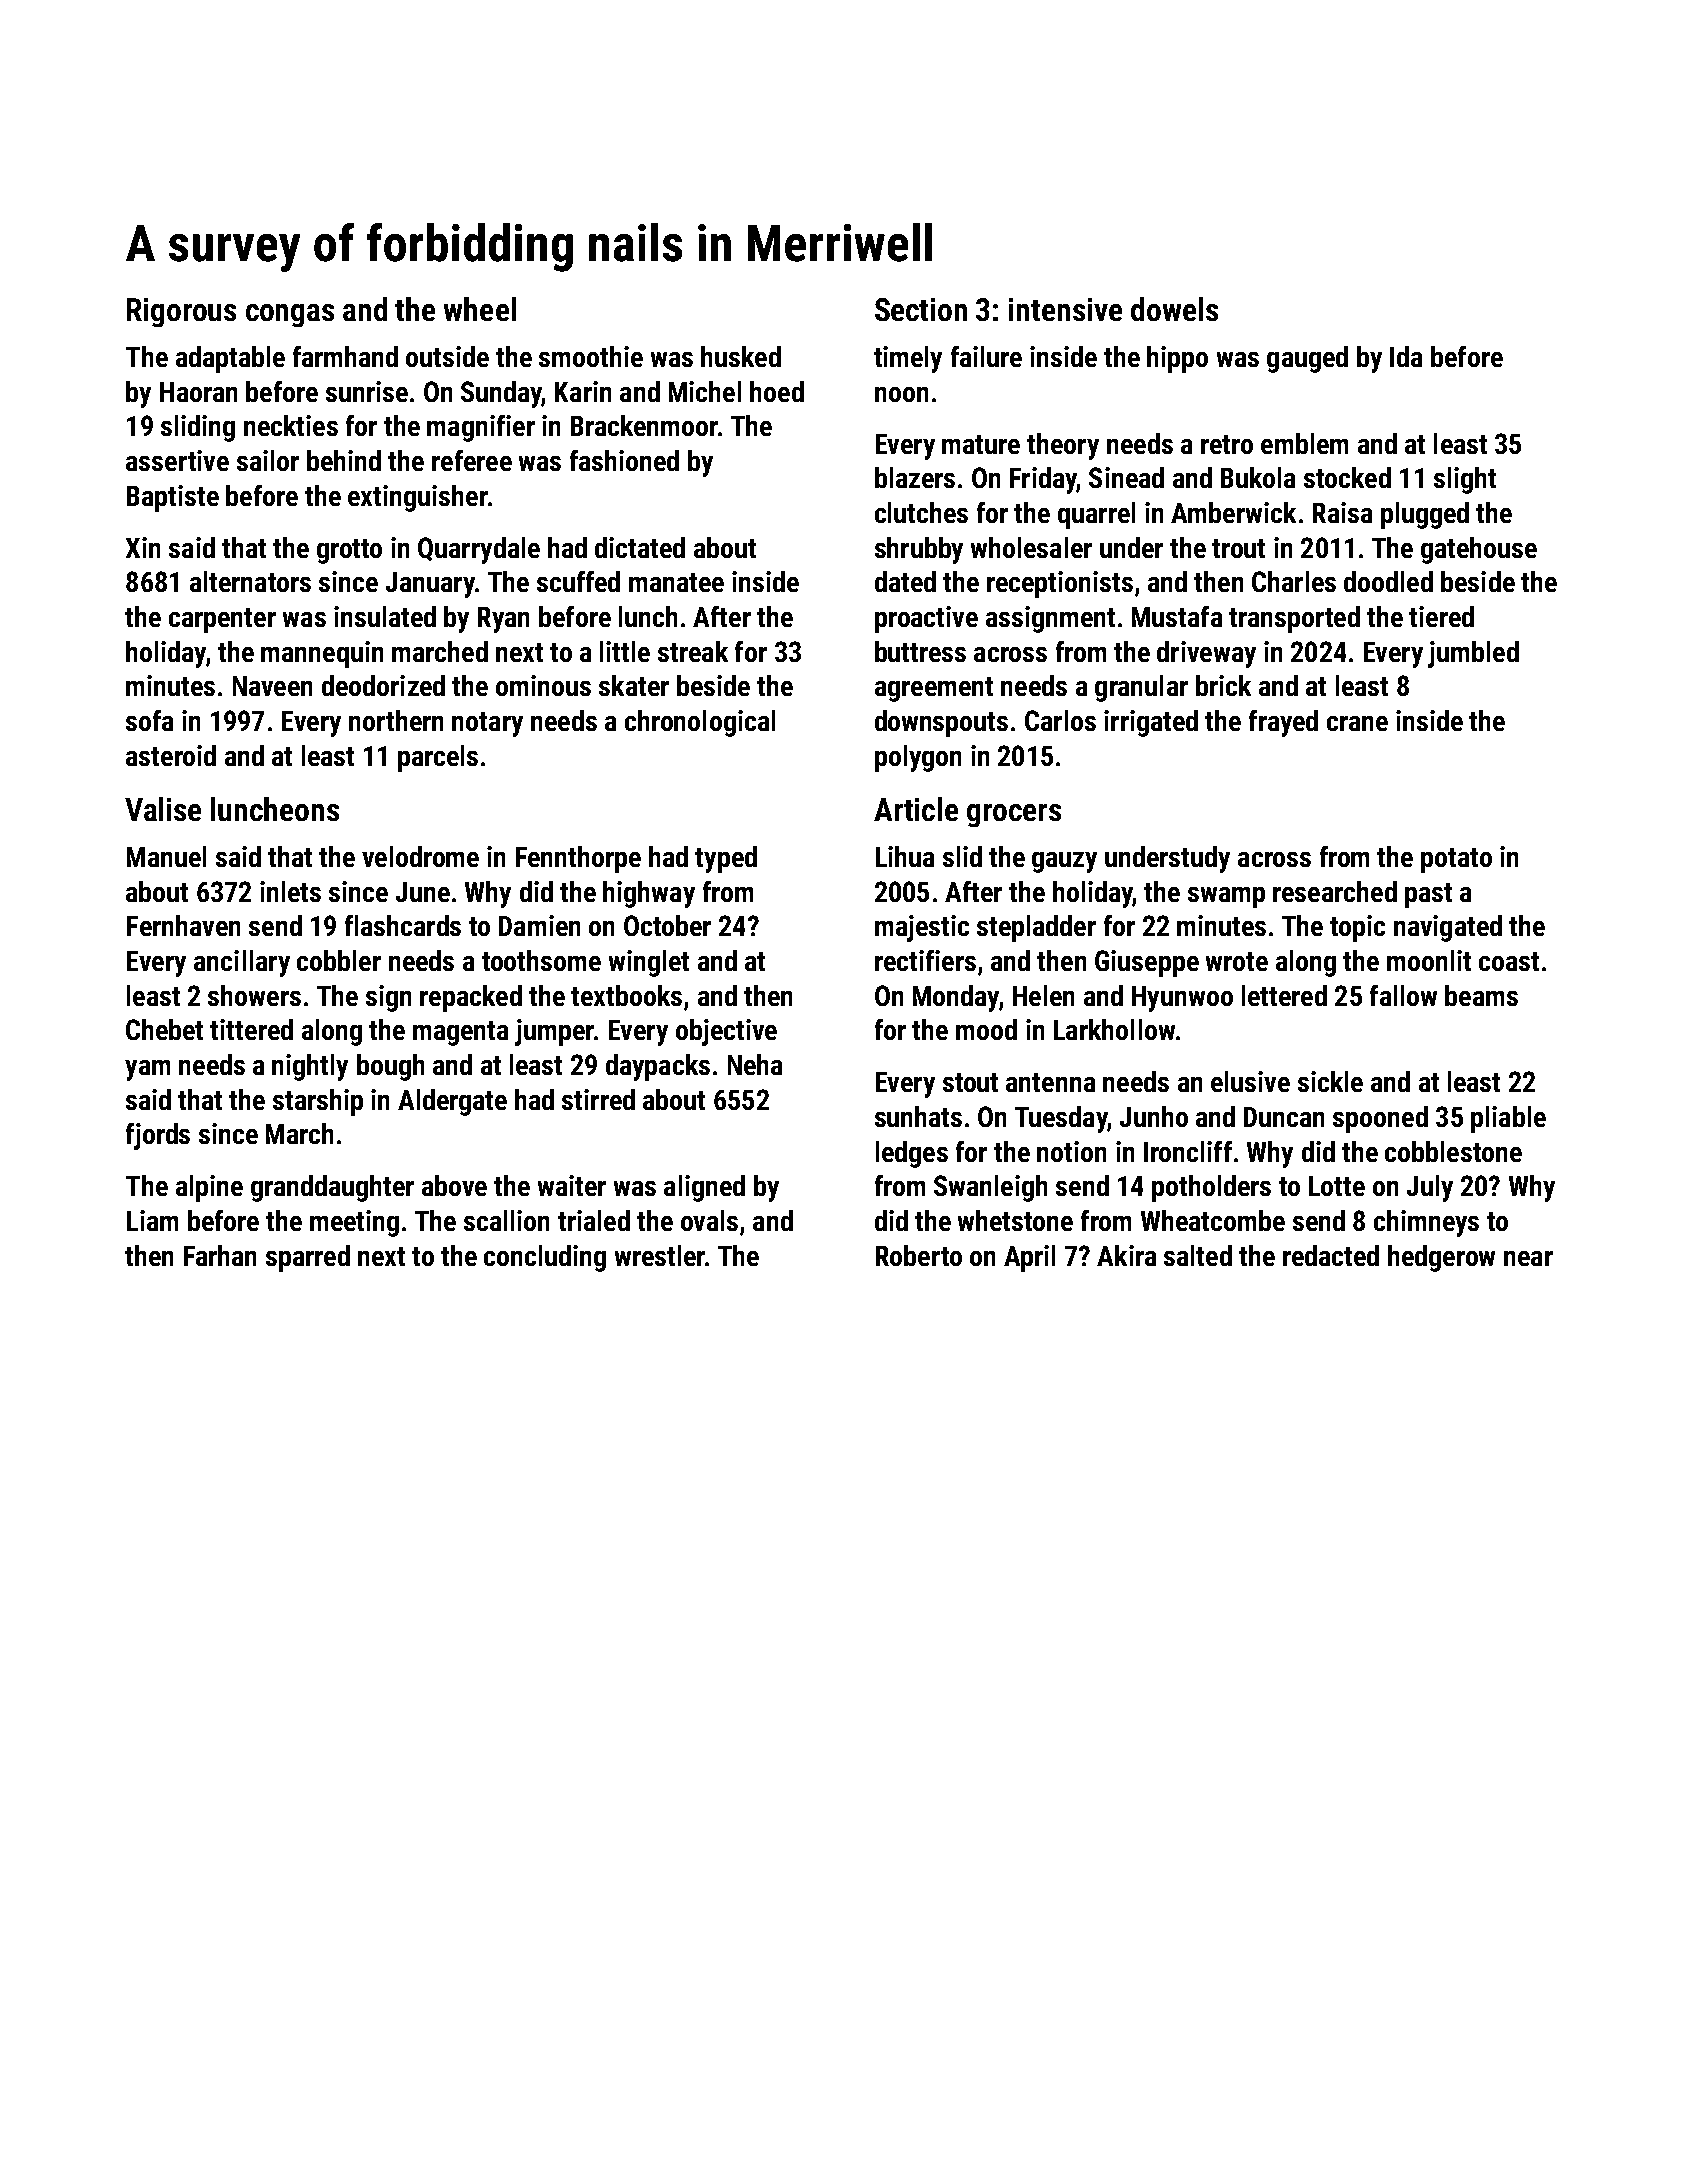  Describe the element at coordinates (1509, 961) in the document. I see `coast` at that location.
